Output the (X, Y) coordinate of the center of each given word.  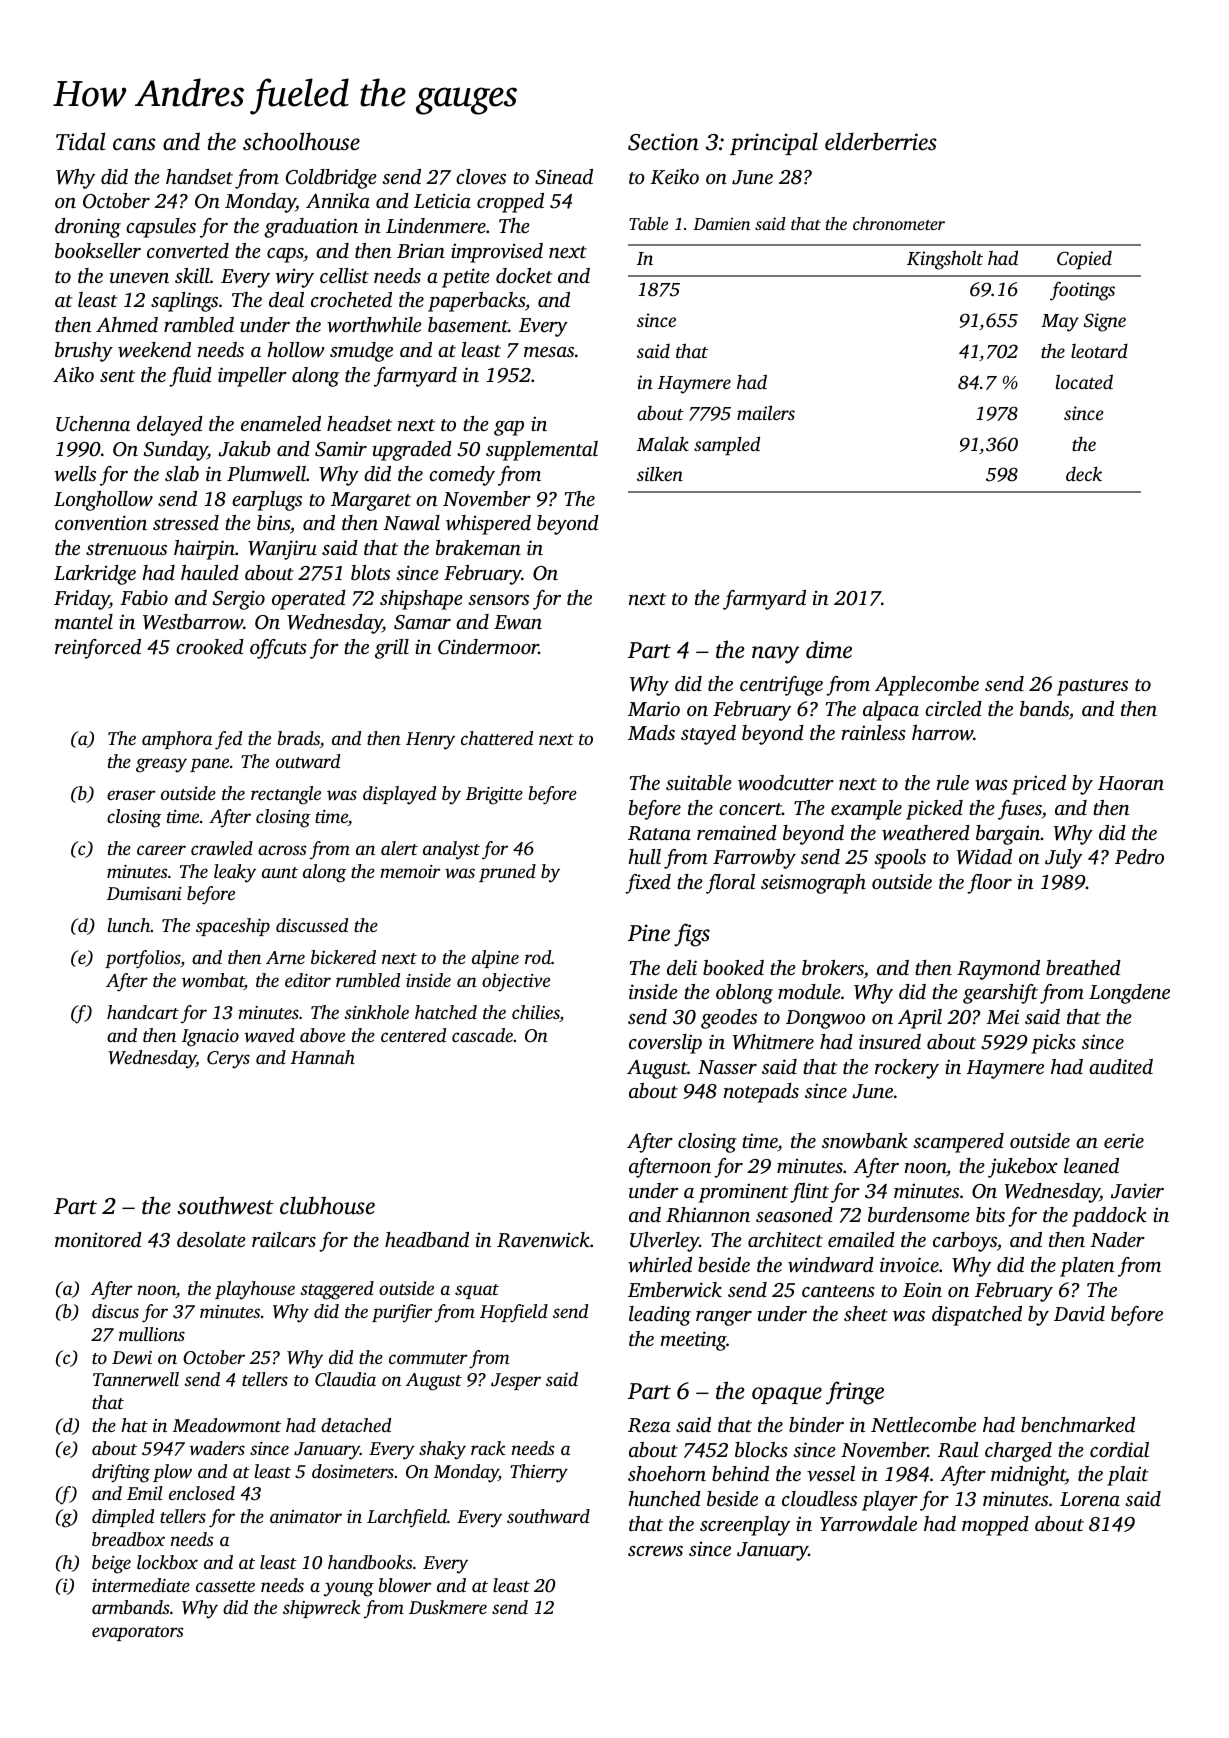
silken (660, 473)
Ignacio (210, 1038)
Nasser (727, 1067)
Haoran (1131, 783)
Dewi (132, 1357)
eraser (131, 795)
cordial (1119, 1449)
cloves (481, 176)
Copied (1084, 260)
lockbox (167, 1562)
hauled (210, 572)
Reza (649, 1425)
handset (199, 176)
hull (644, 856)
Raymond (998, 970)
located (1084, 381)
